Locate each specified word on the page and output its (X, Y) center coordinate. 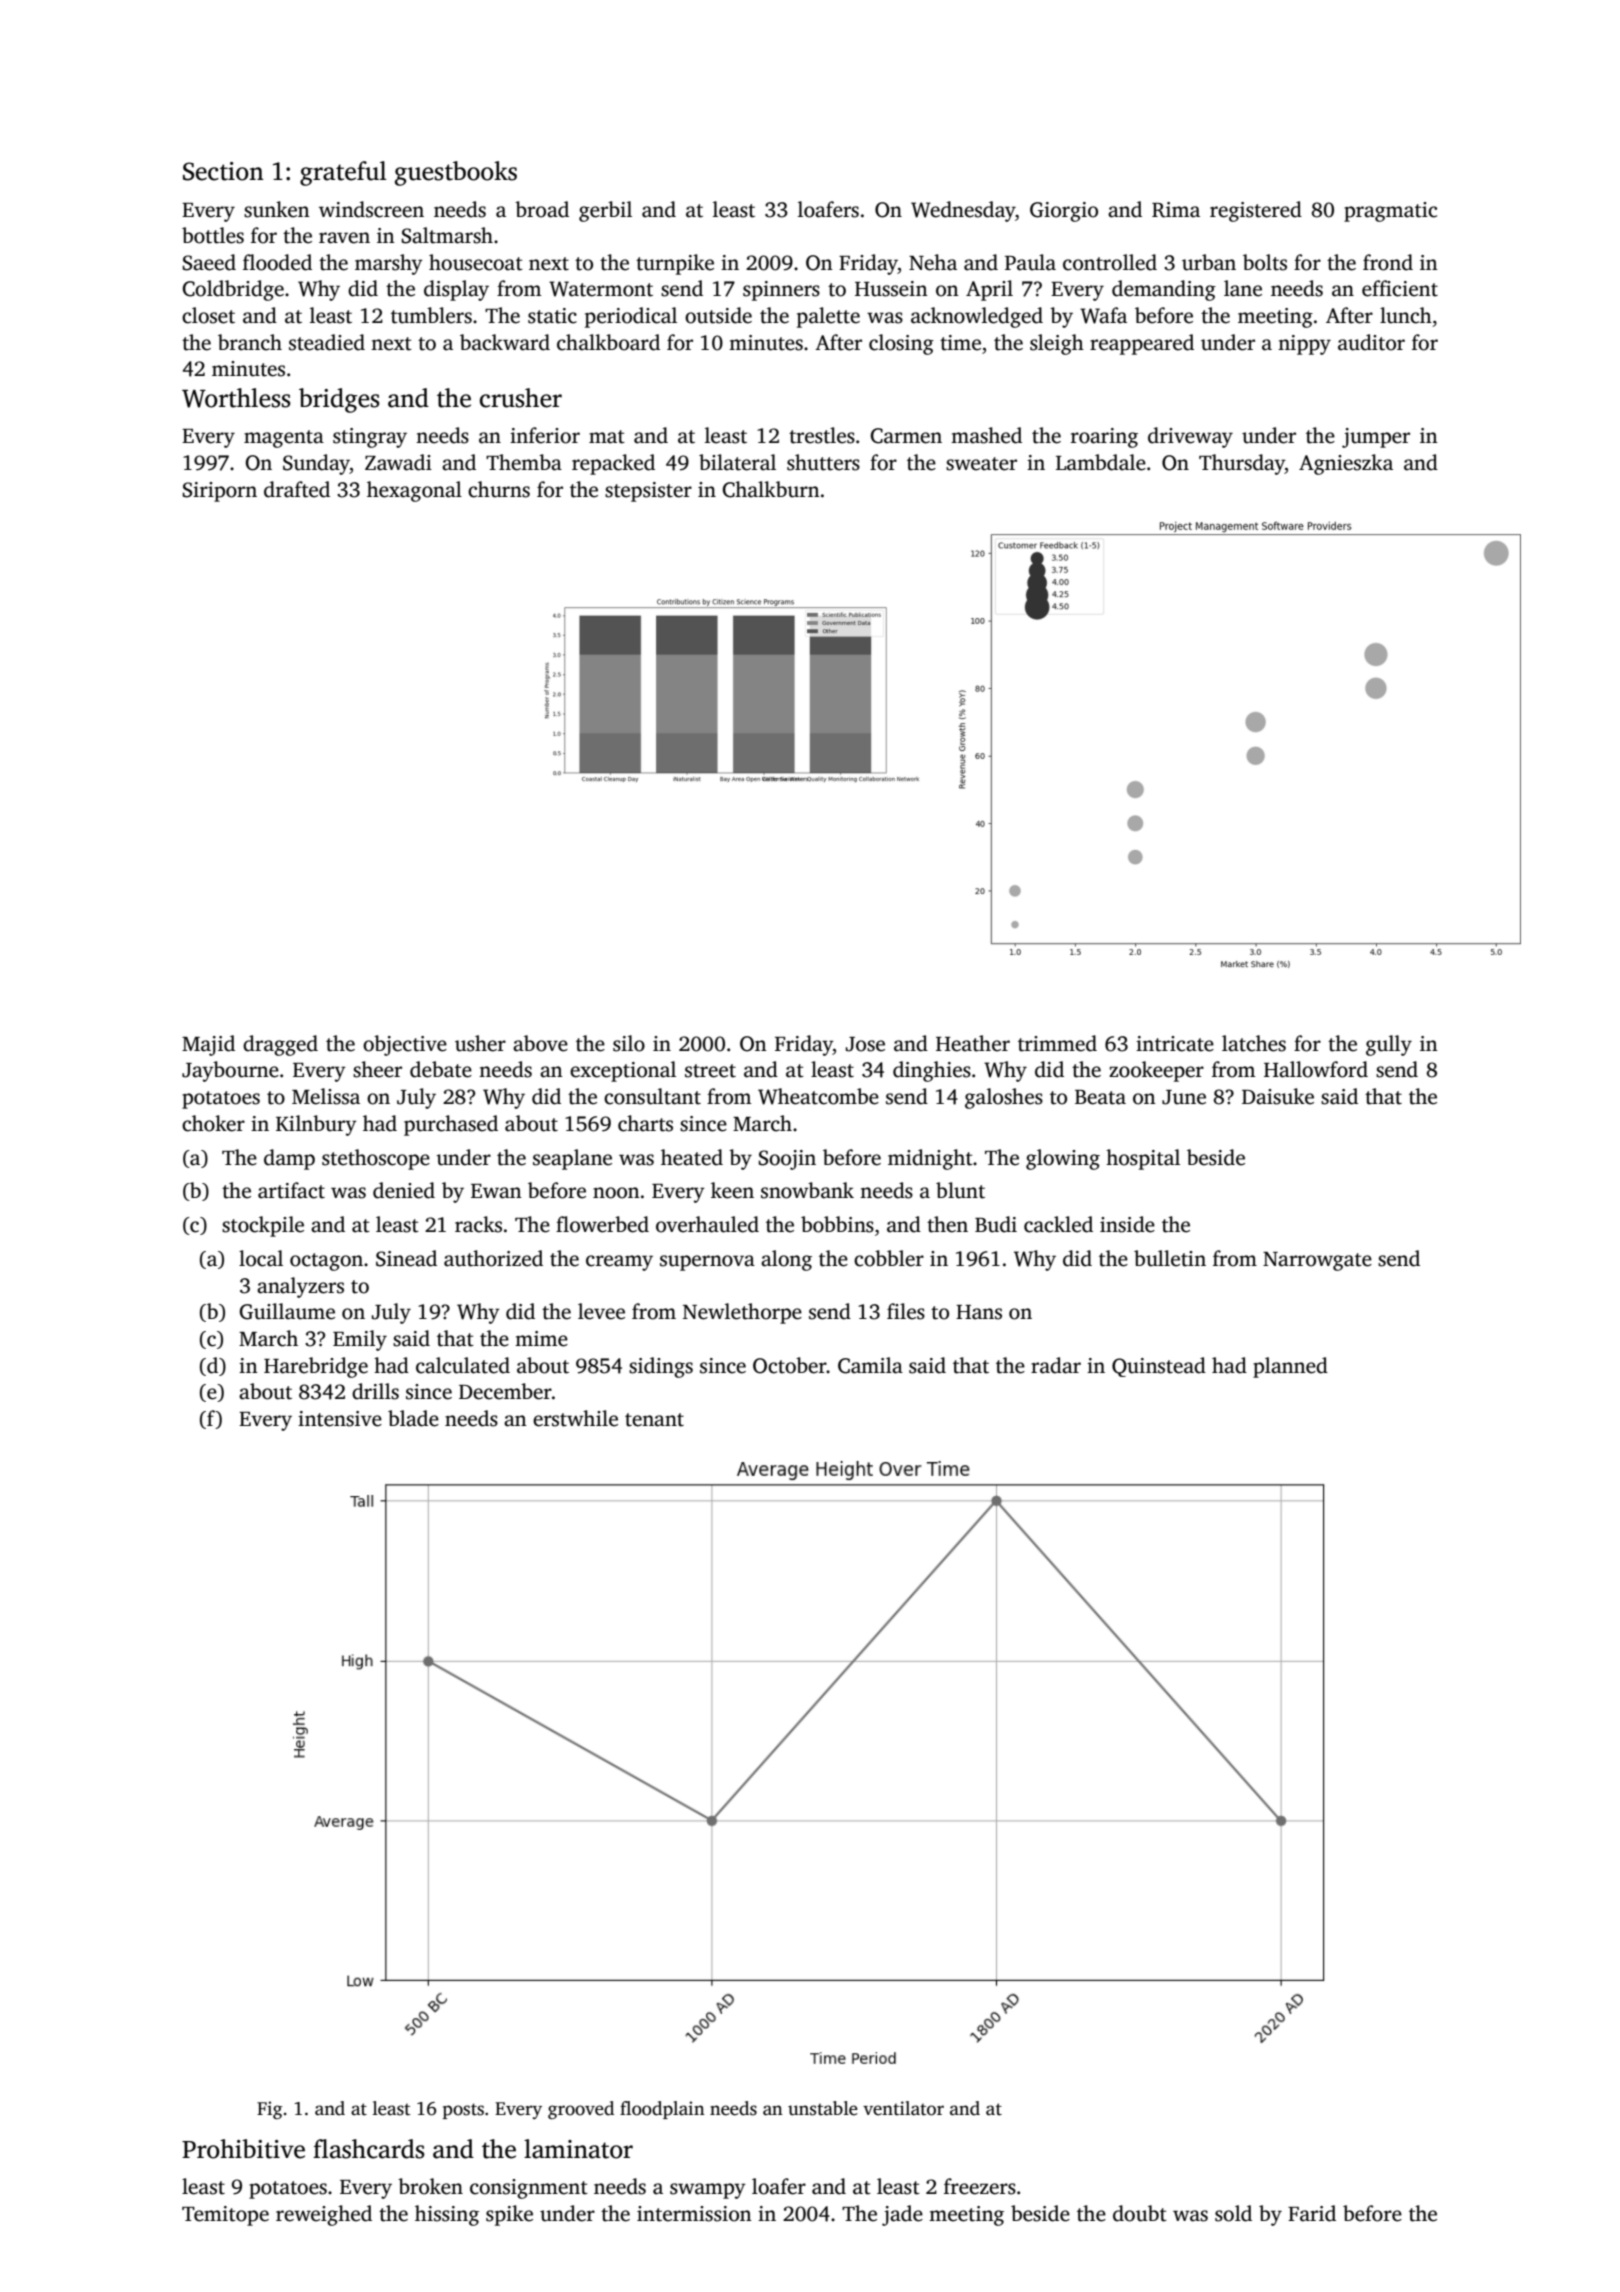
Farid (1312, 2213)
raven (344, 238)
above (540, 1043)
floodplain (662, 2110)
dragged (280, 1045)
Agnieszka (1346, 464)
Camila (870, 1365)
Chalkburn (771, 489)
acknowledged (977, 317)
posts (463, 2111)
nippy (1304, 345)
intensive (340, 1419)
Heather (973, 1043)
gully (1389, 1045)
